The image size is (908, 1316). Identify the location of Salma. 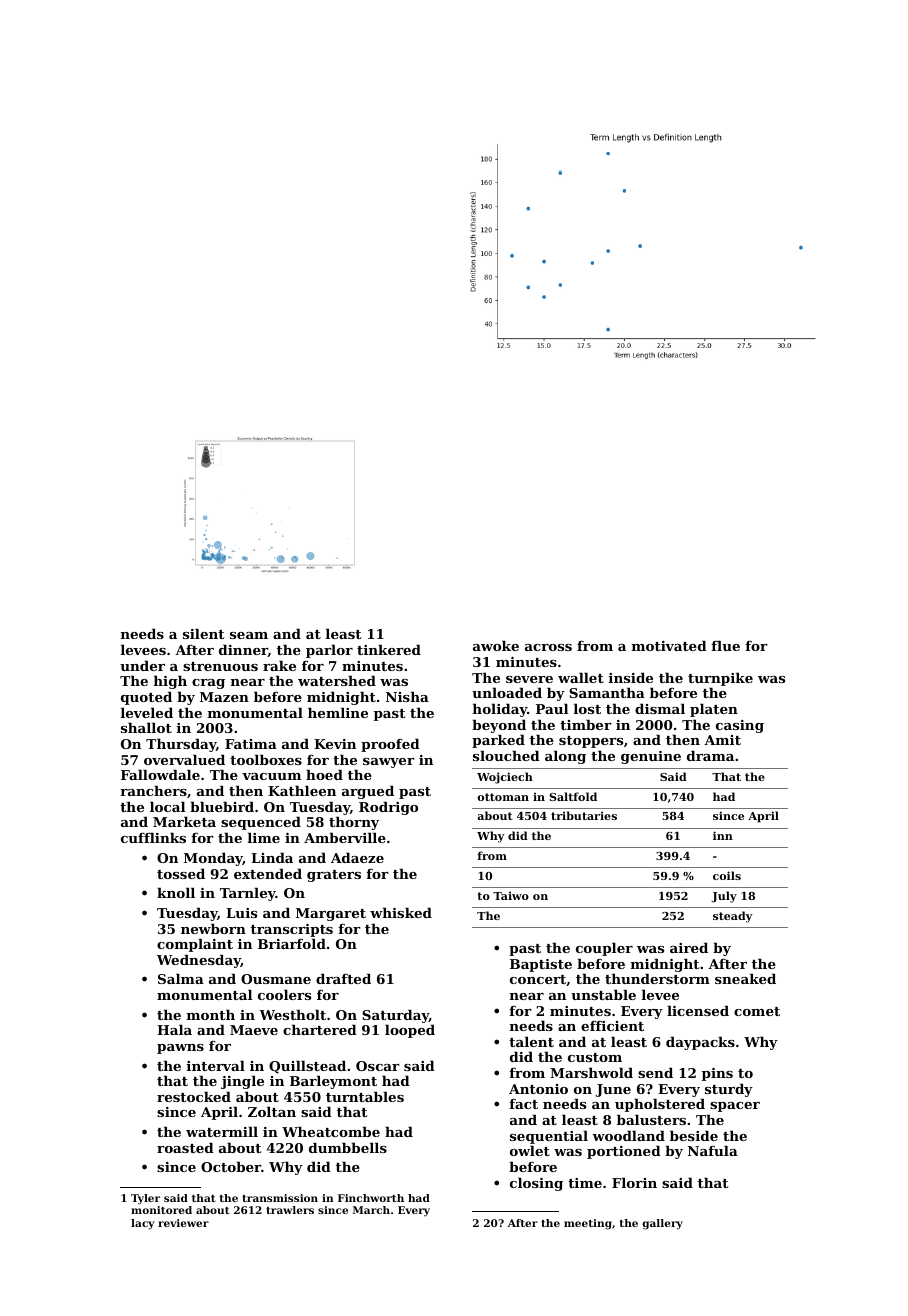
(181, 978).
